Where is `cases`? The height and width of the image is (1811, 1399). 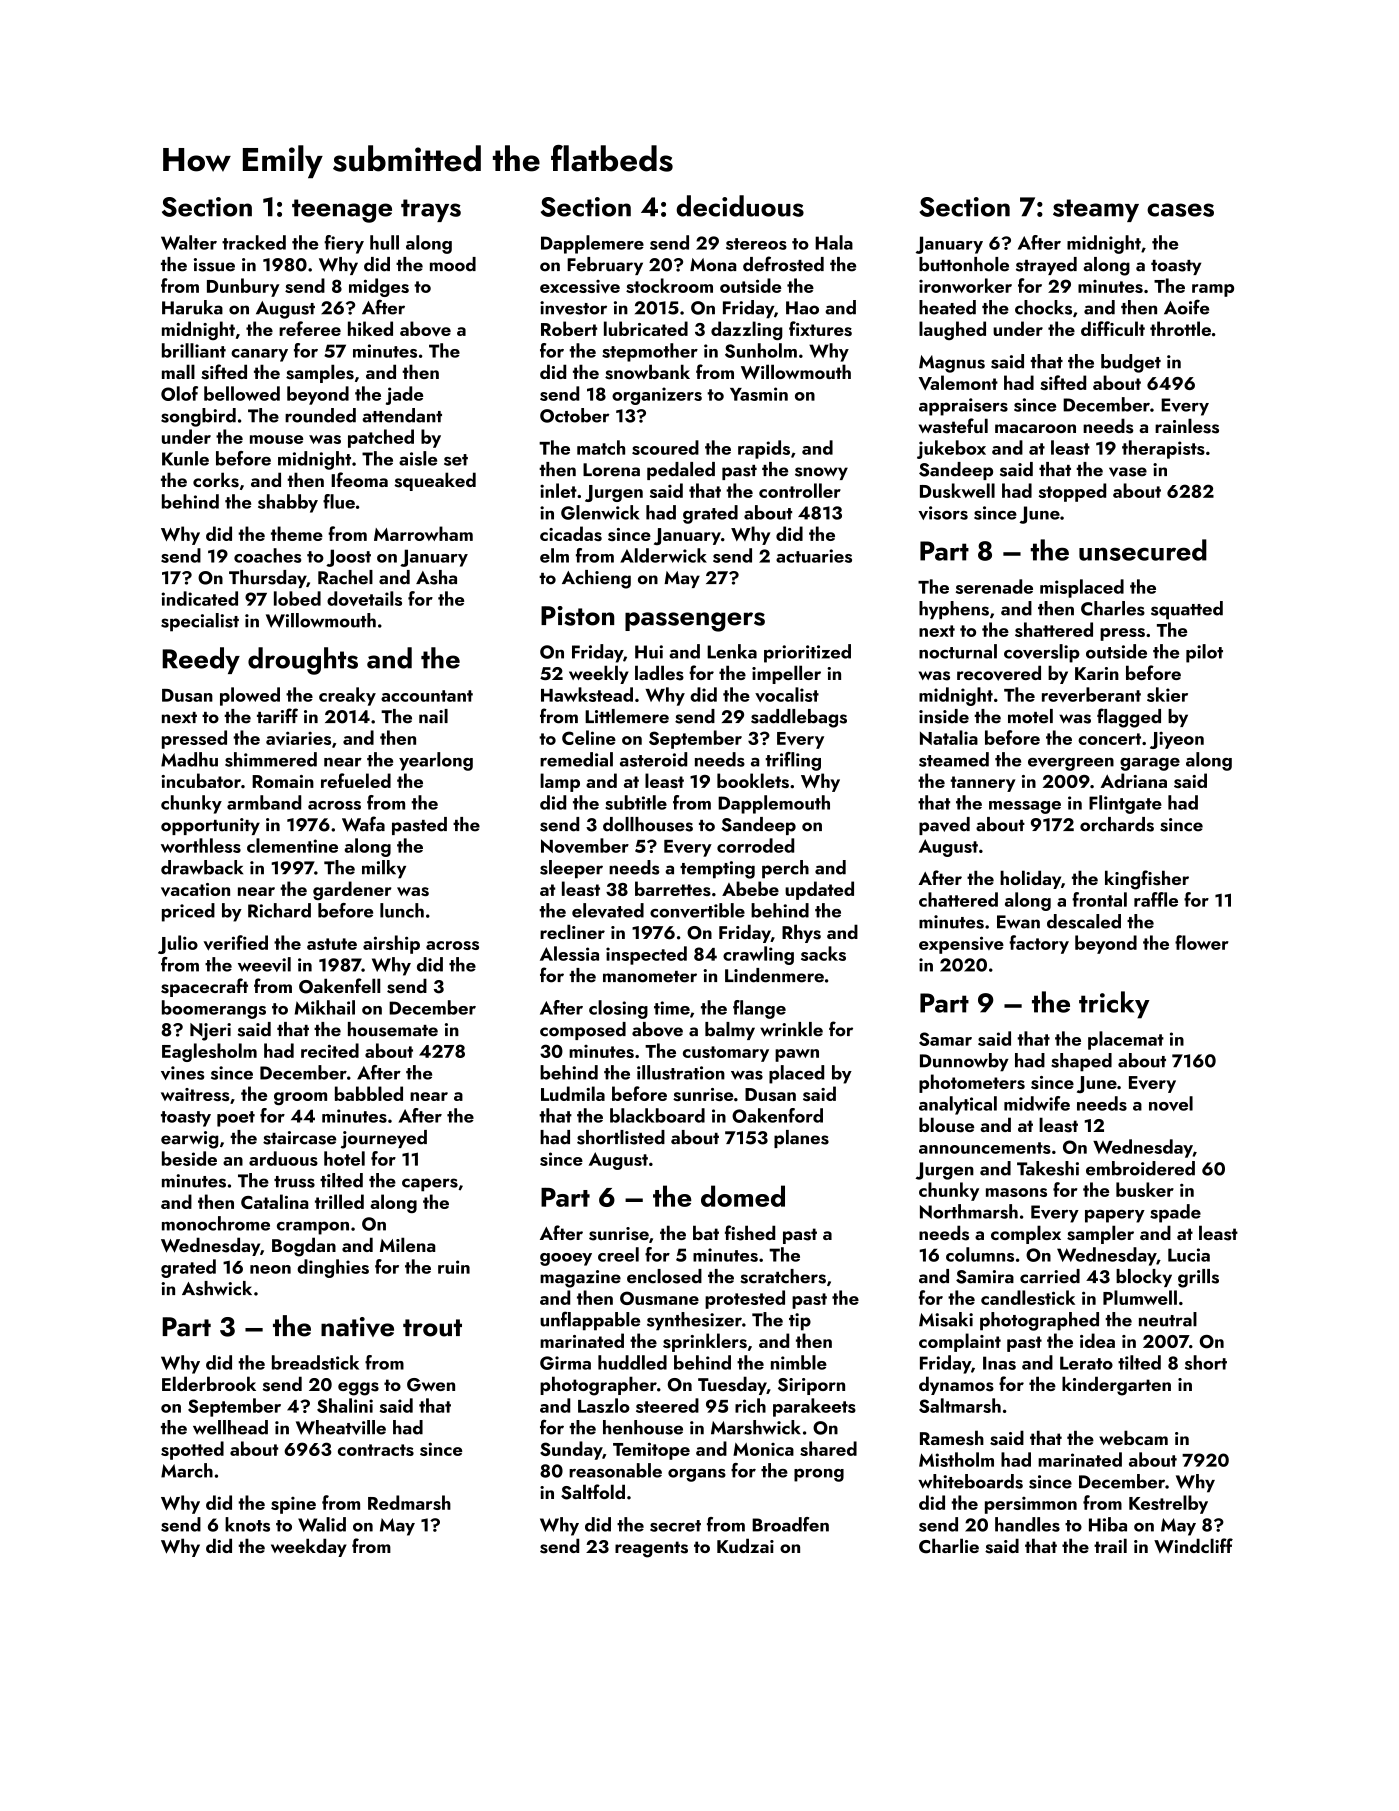
cases is located at coordinates (1180, 210).
